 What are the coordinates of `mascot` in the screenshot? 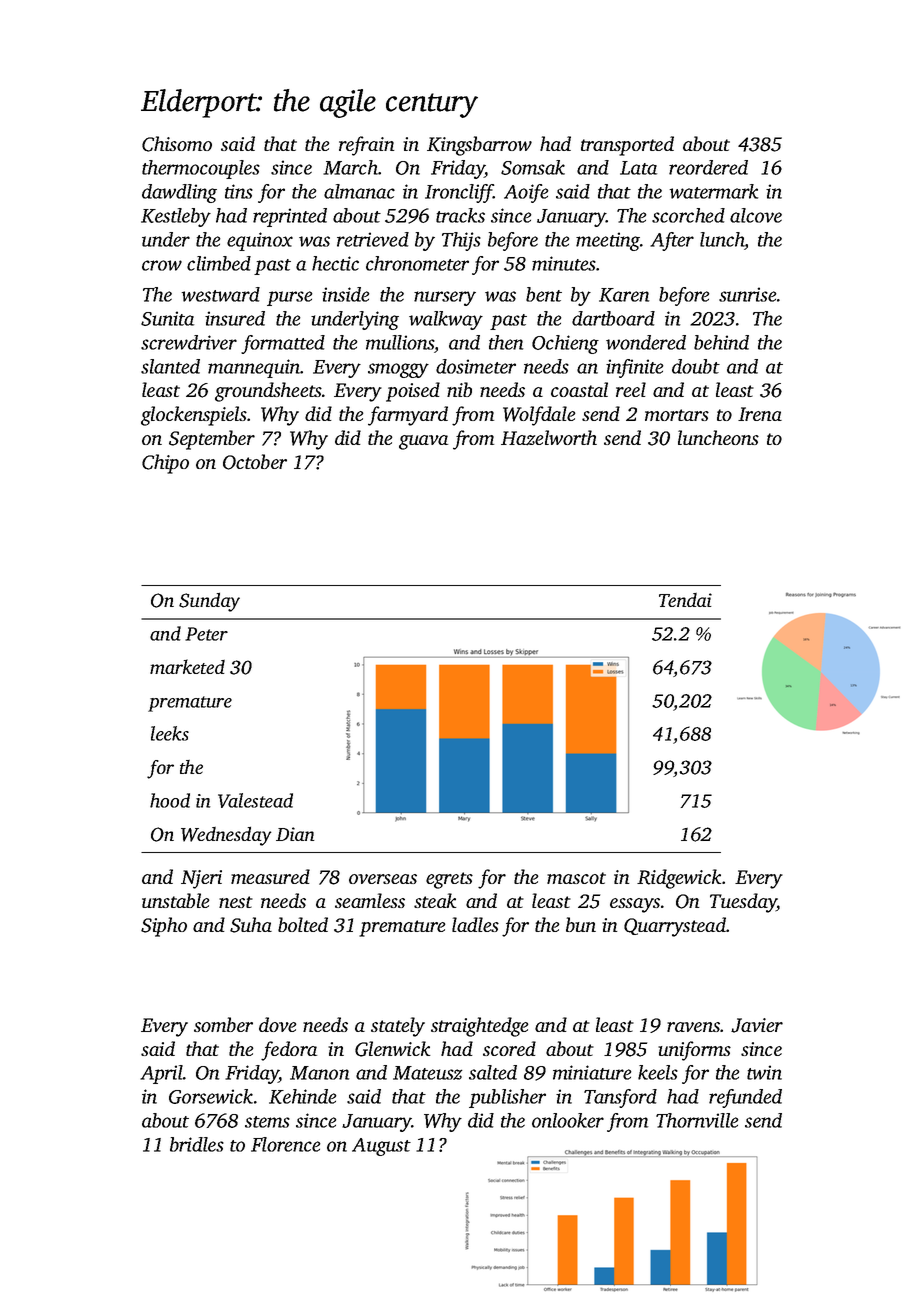 It's located at (576, 878).
